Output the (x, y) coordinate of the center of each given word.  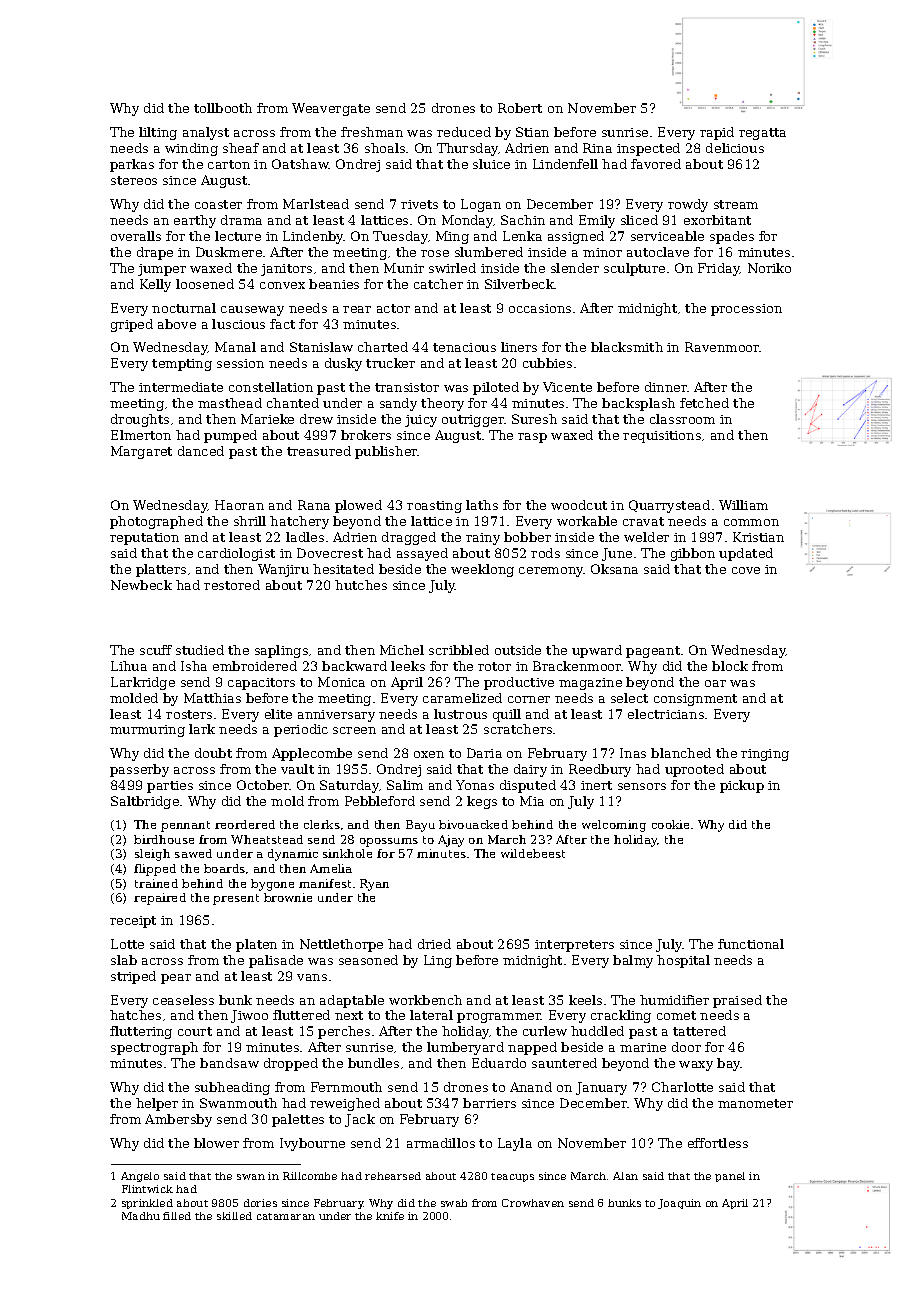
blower (216, 1143)
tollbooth (223, 108)
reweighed (345, 1104)
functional (751, 944)
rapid (717, 133)
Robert (520, 108)
